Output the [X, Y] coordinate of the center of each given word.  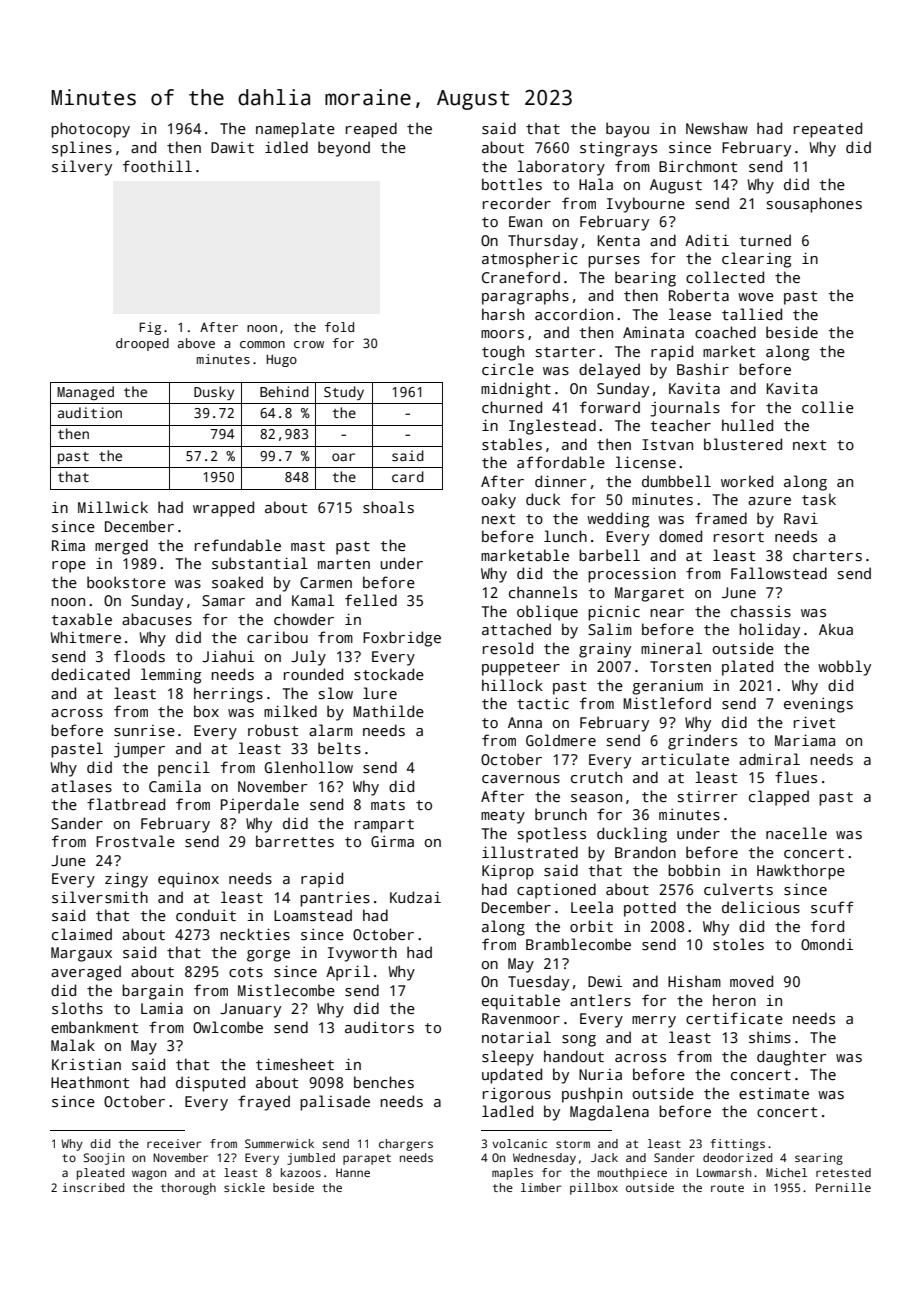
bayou [627, 130]
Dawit [232, 147]
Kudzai [415, 897]
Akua [836, 629]
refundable [238, 545]
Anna [525, 722]
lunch [565, 536]
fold [339, 327]
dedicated [90, 674]
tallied [752, 314]
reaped [371, 130]
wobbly [844, 668]
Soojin [104, 1159]
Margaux [81, 954]
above [196, 343]
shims [770, 1037]
